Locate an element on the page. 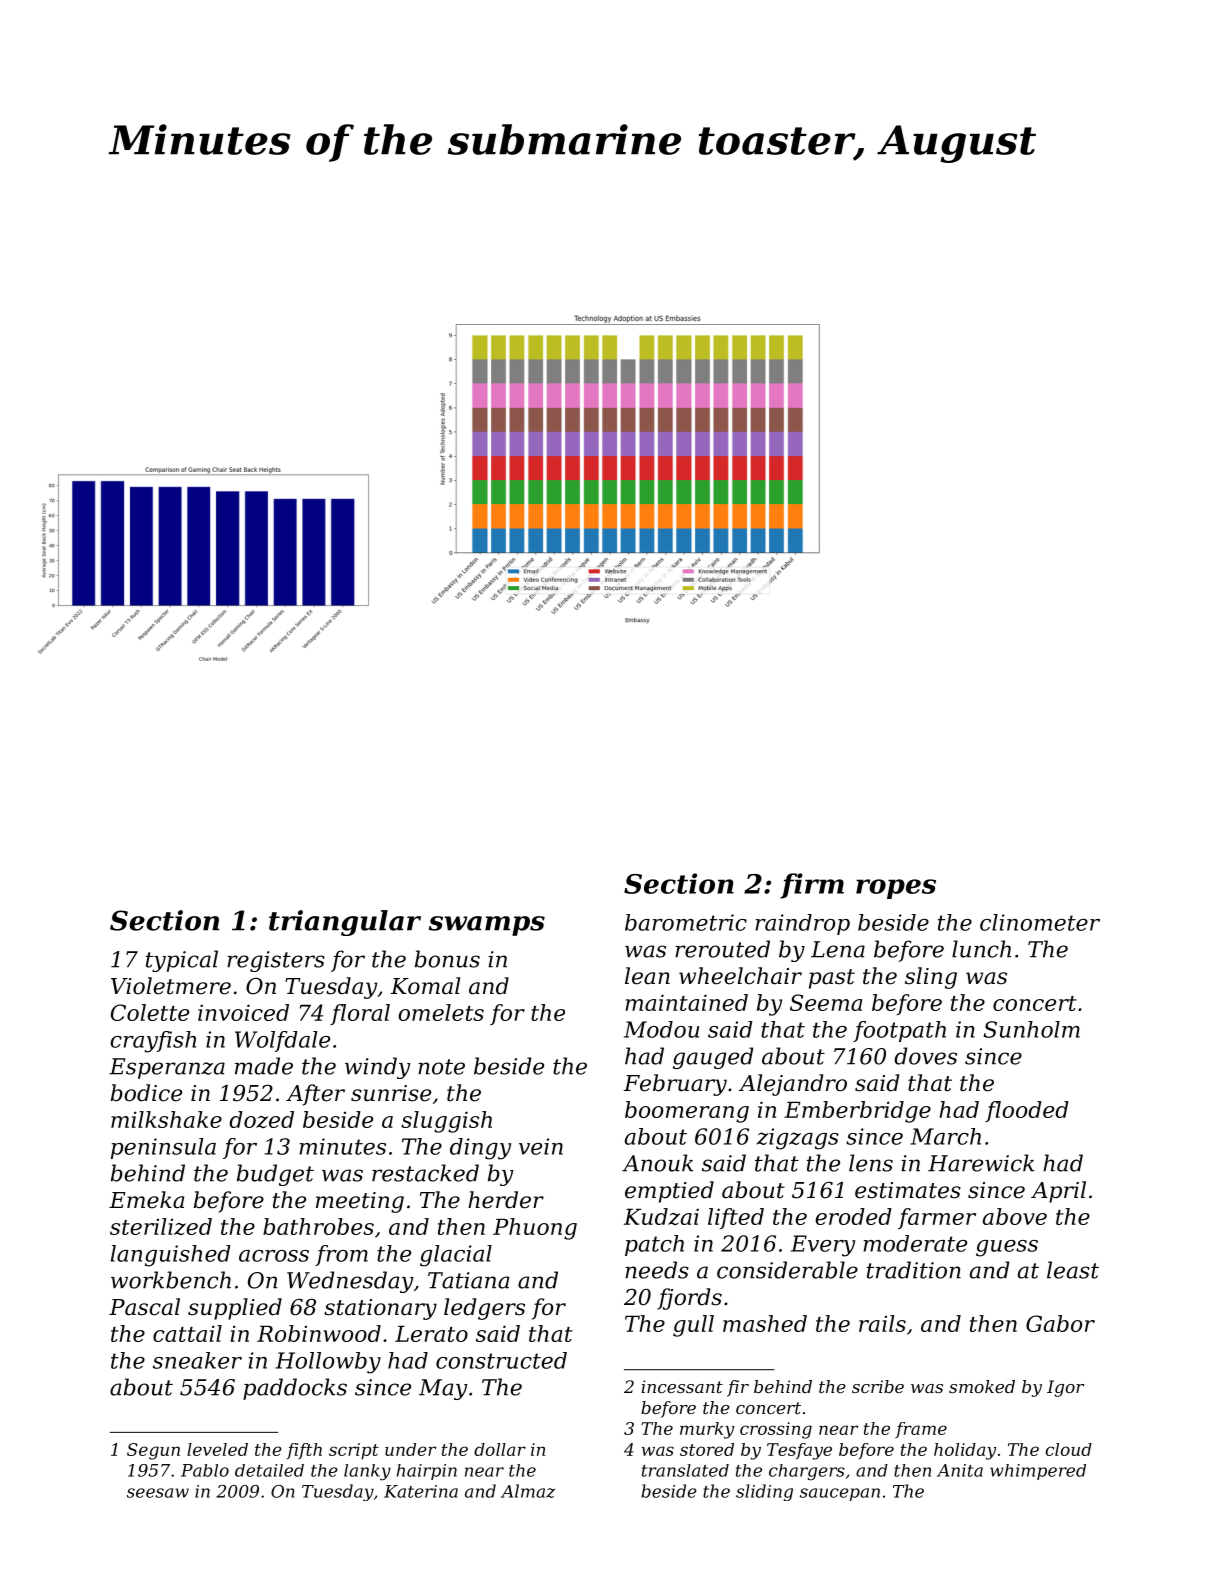 This page has width=1220, height=1579. Seema is located at coordinates (826, 1002).
